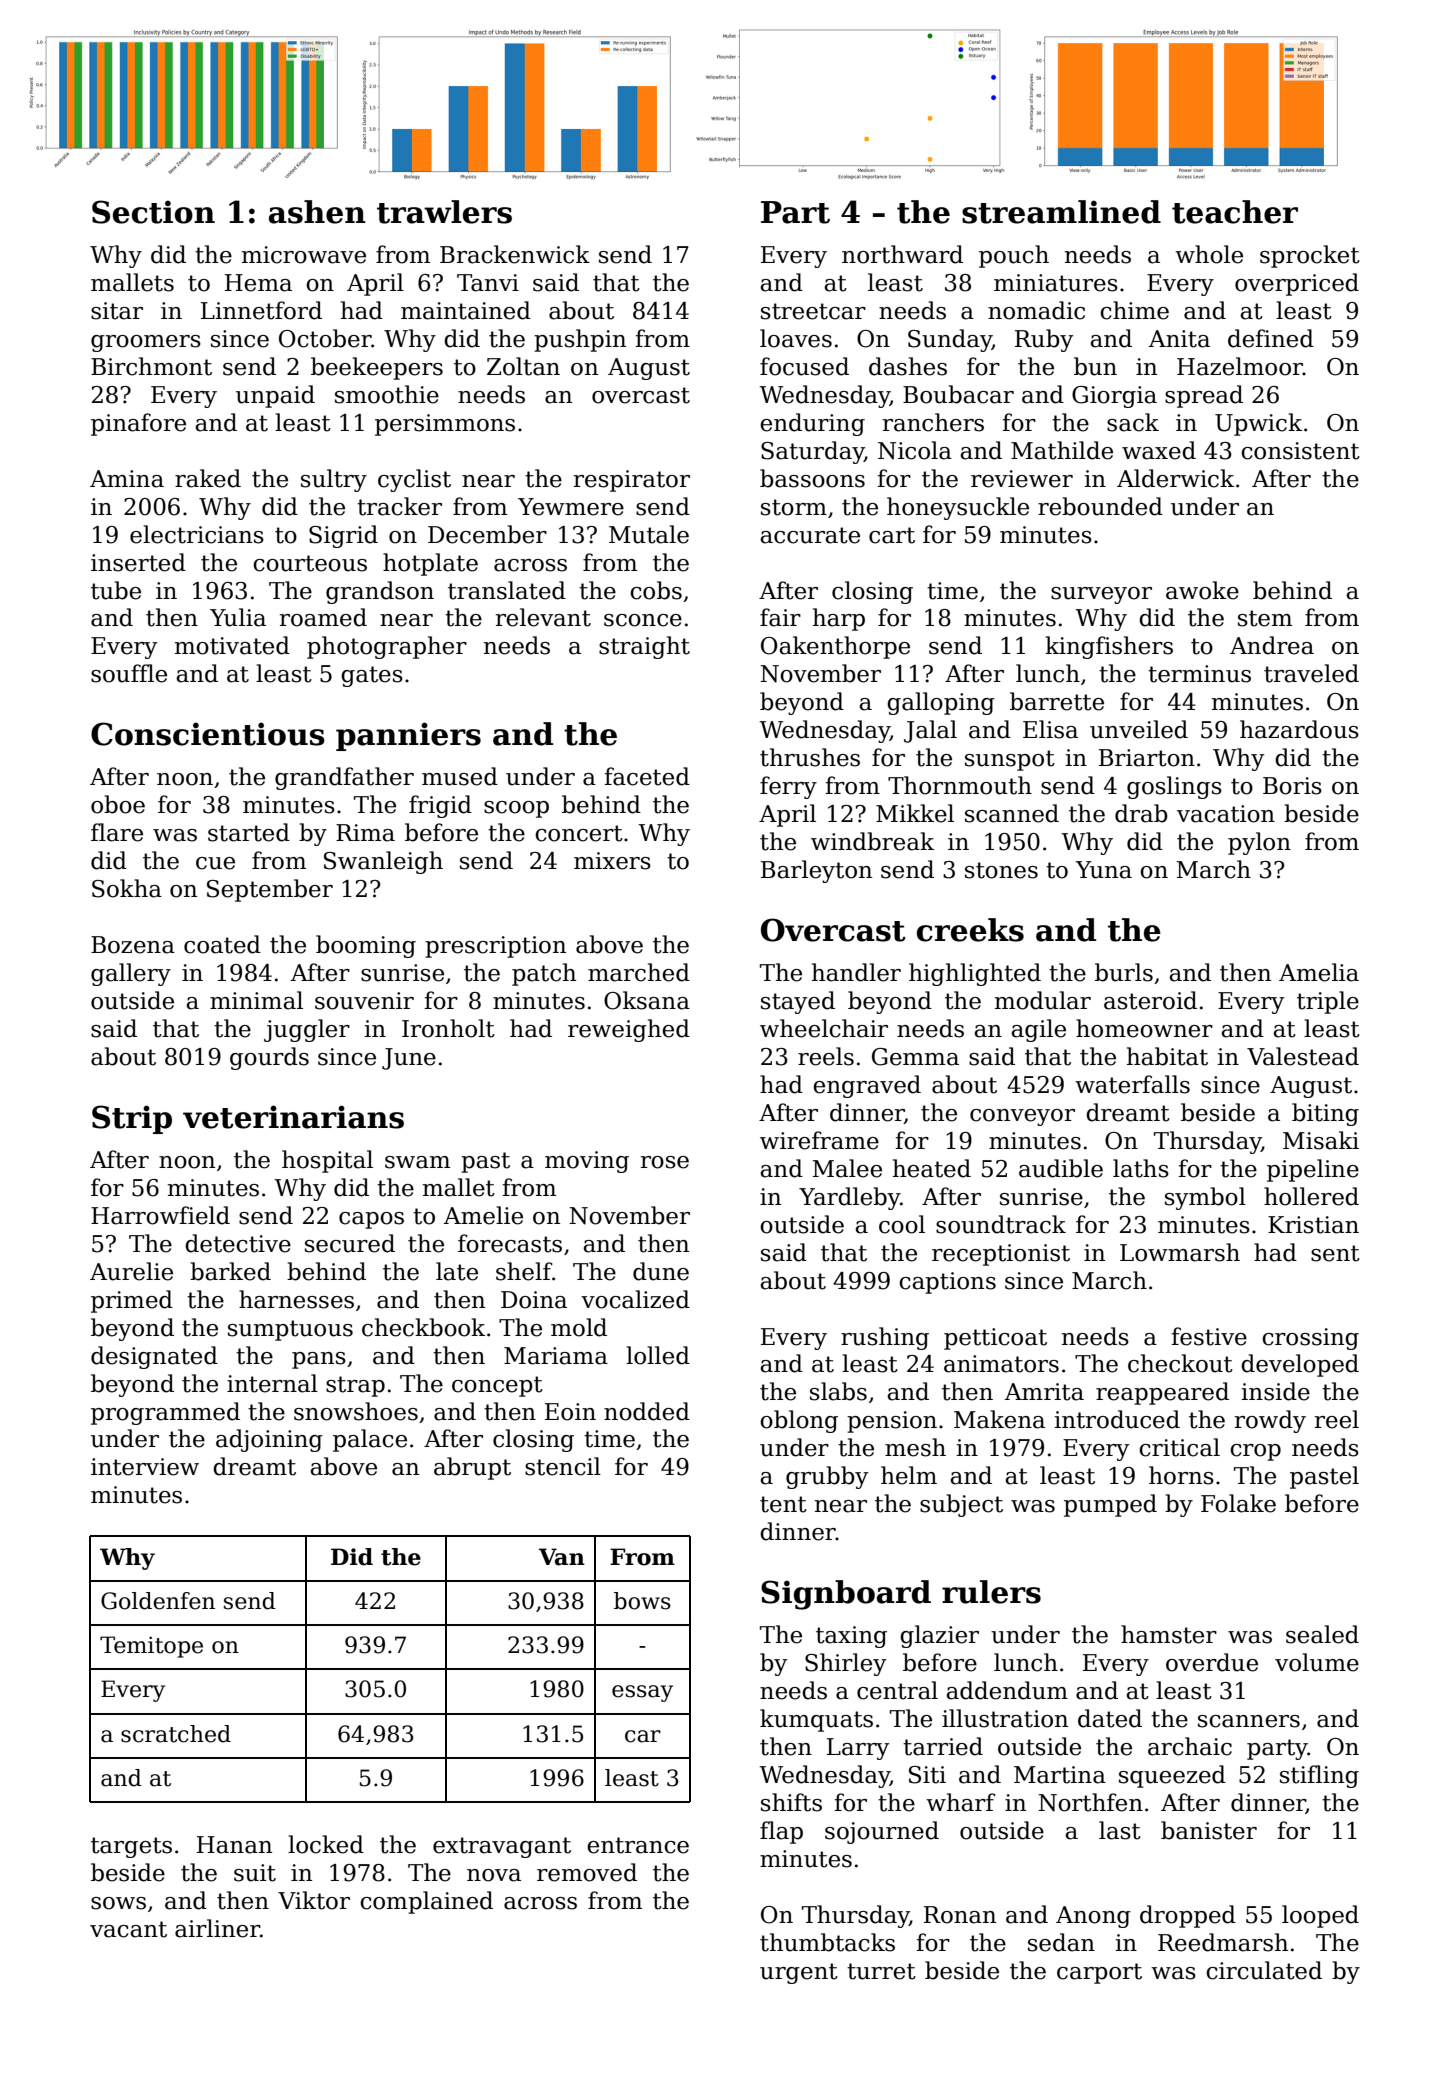 The image size is (1450, 2100). What do you see at coordinates (1147, 758) in the screenshot?
I see `Briarton` at bounding box center [1147, 758].
